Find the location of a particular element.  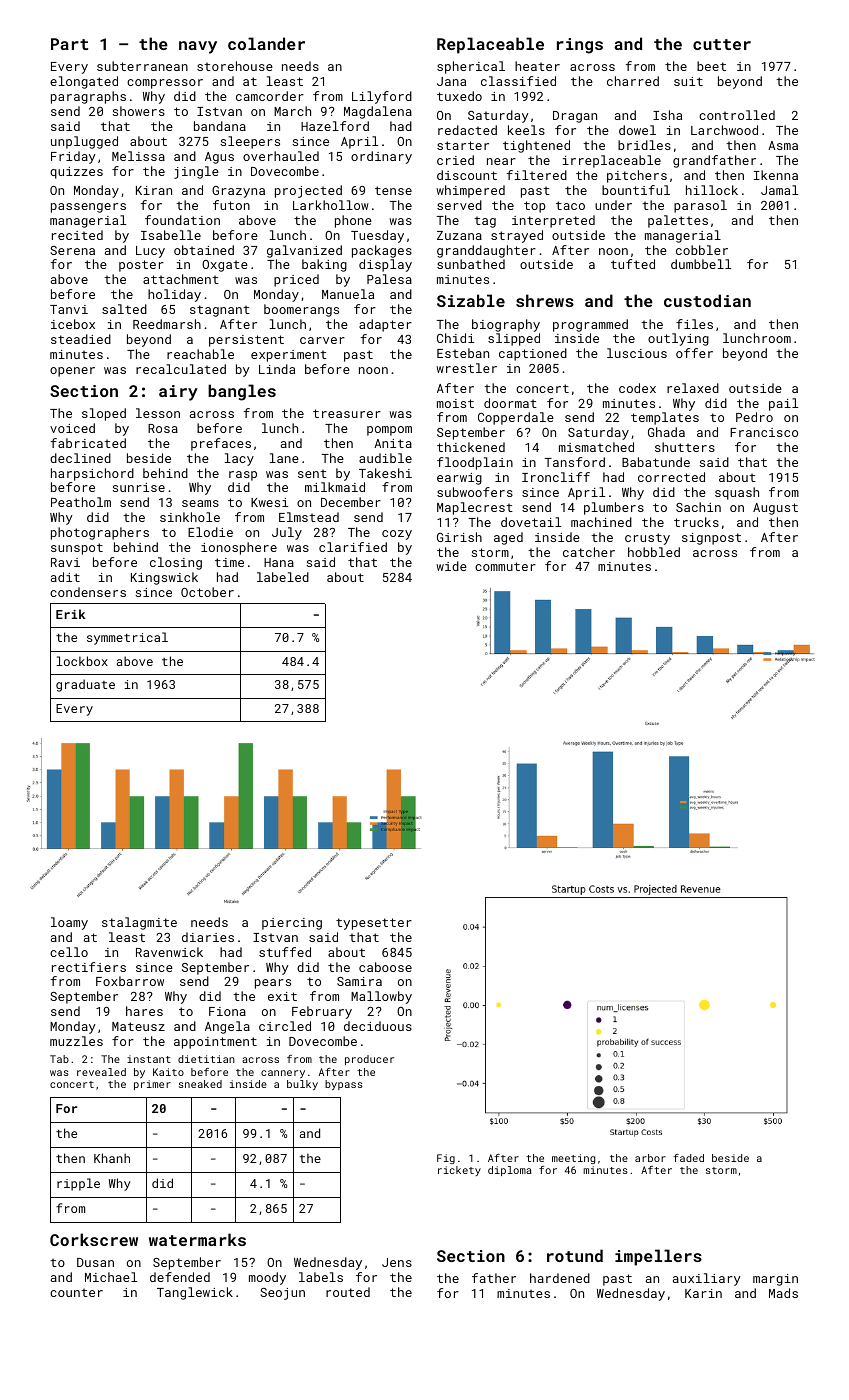

Mads is located at coordinates (783, 1293).
